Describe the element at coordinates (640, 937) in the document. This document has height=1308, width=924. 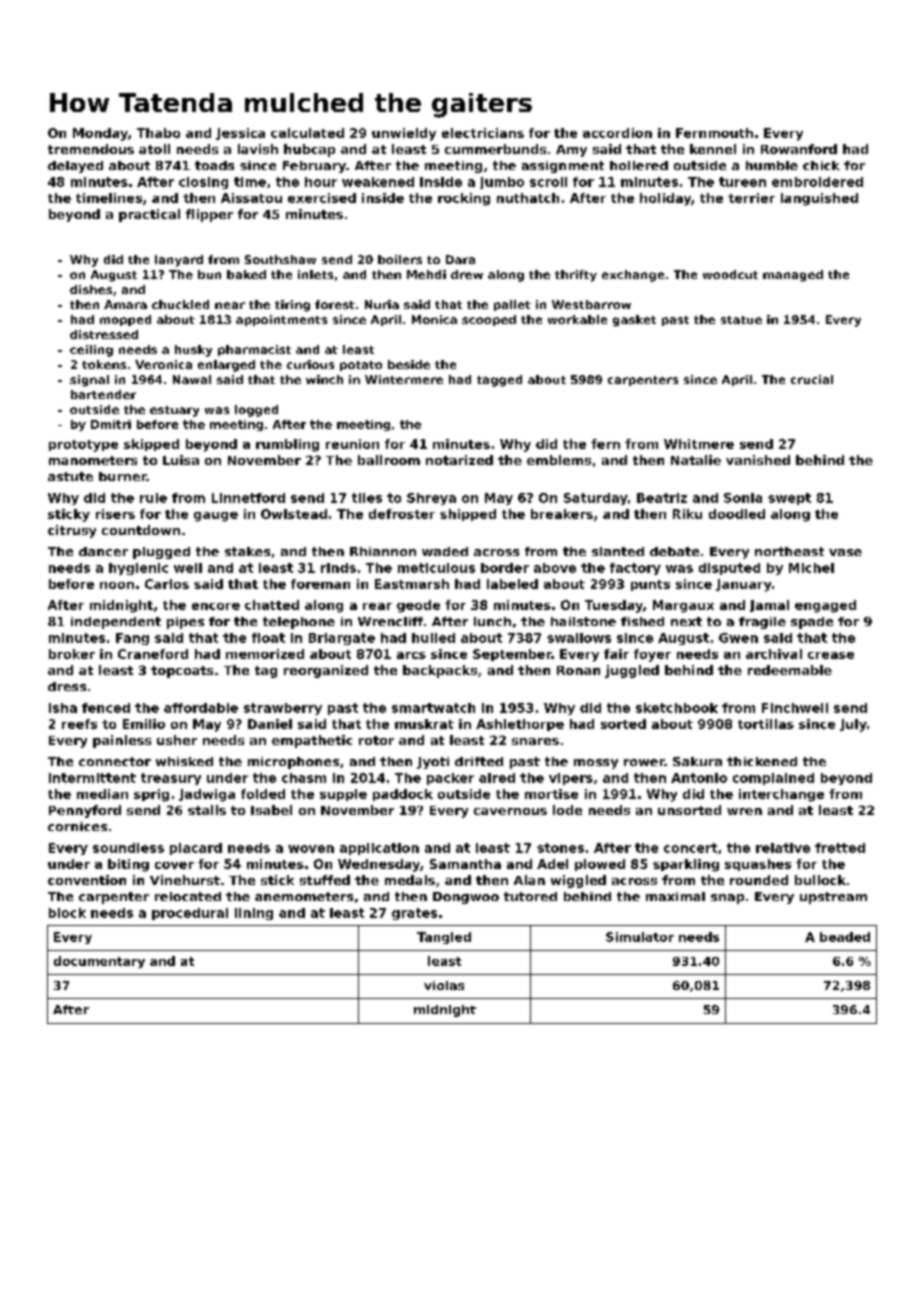
I see `Simulator` at that location.
